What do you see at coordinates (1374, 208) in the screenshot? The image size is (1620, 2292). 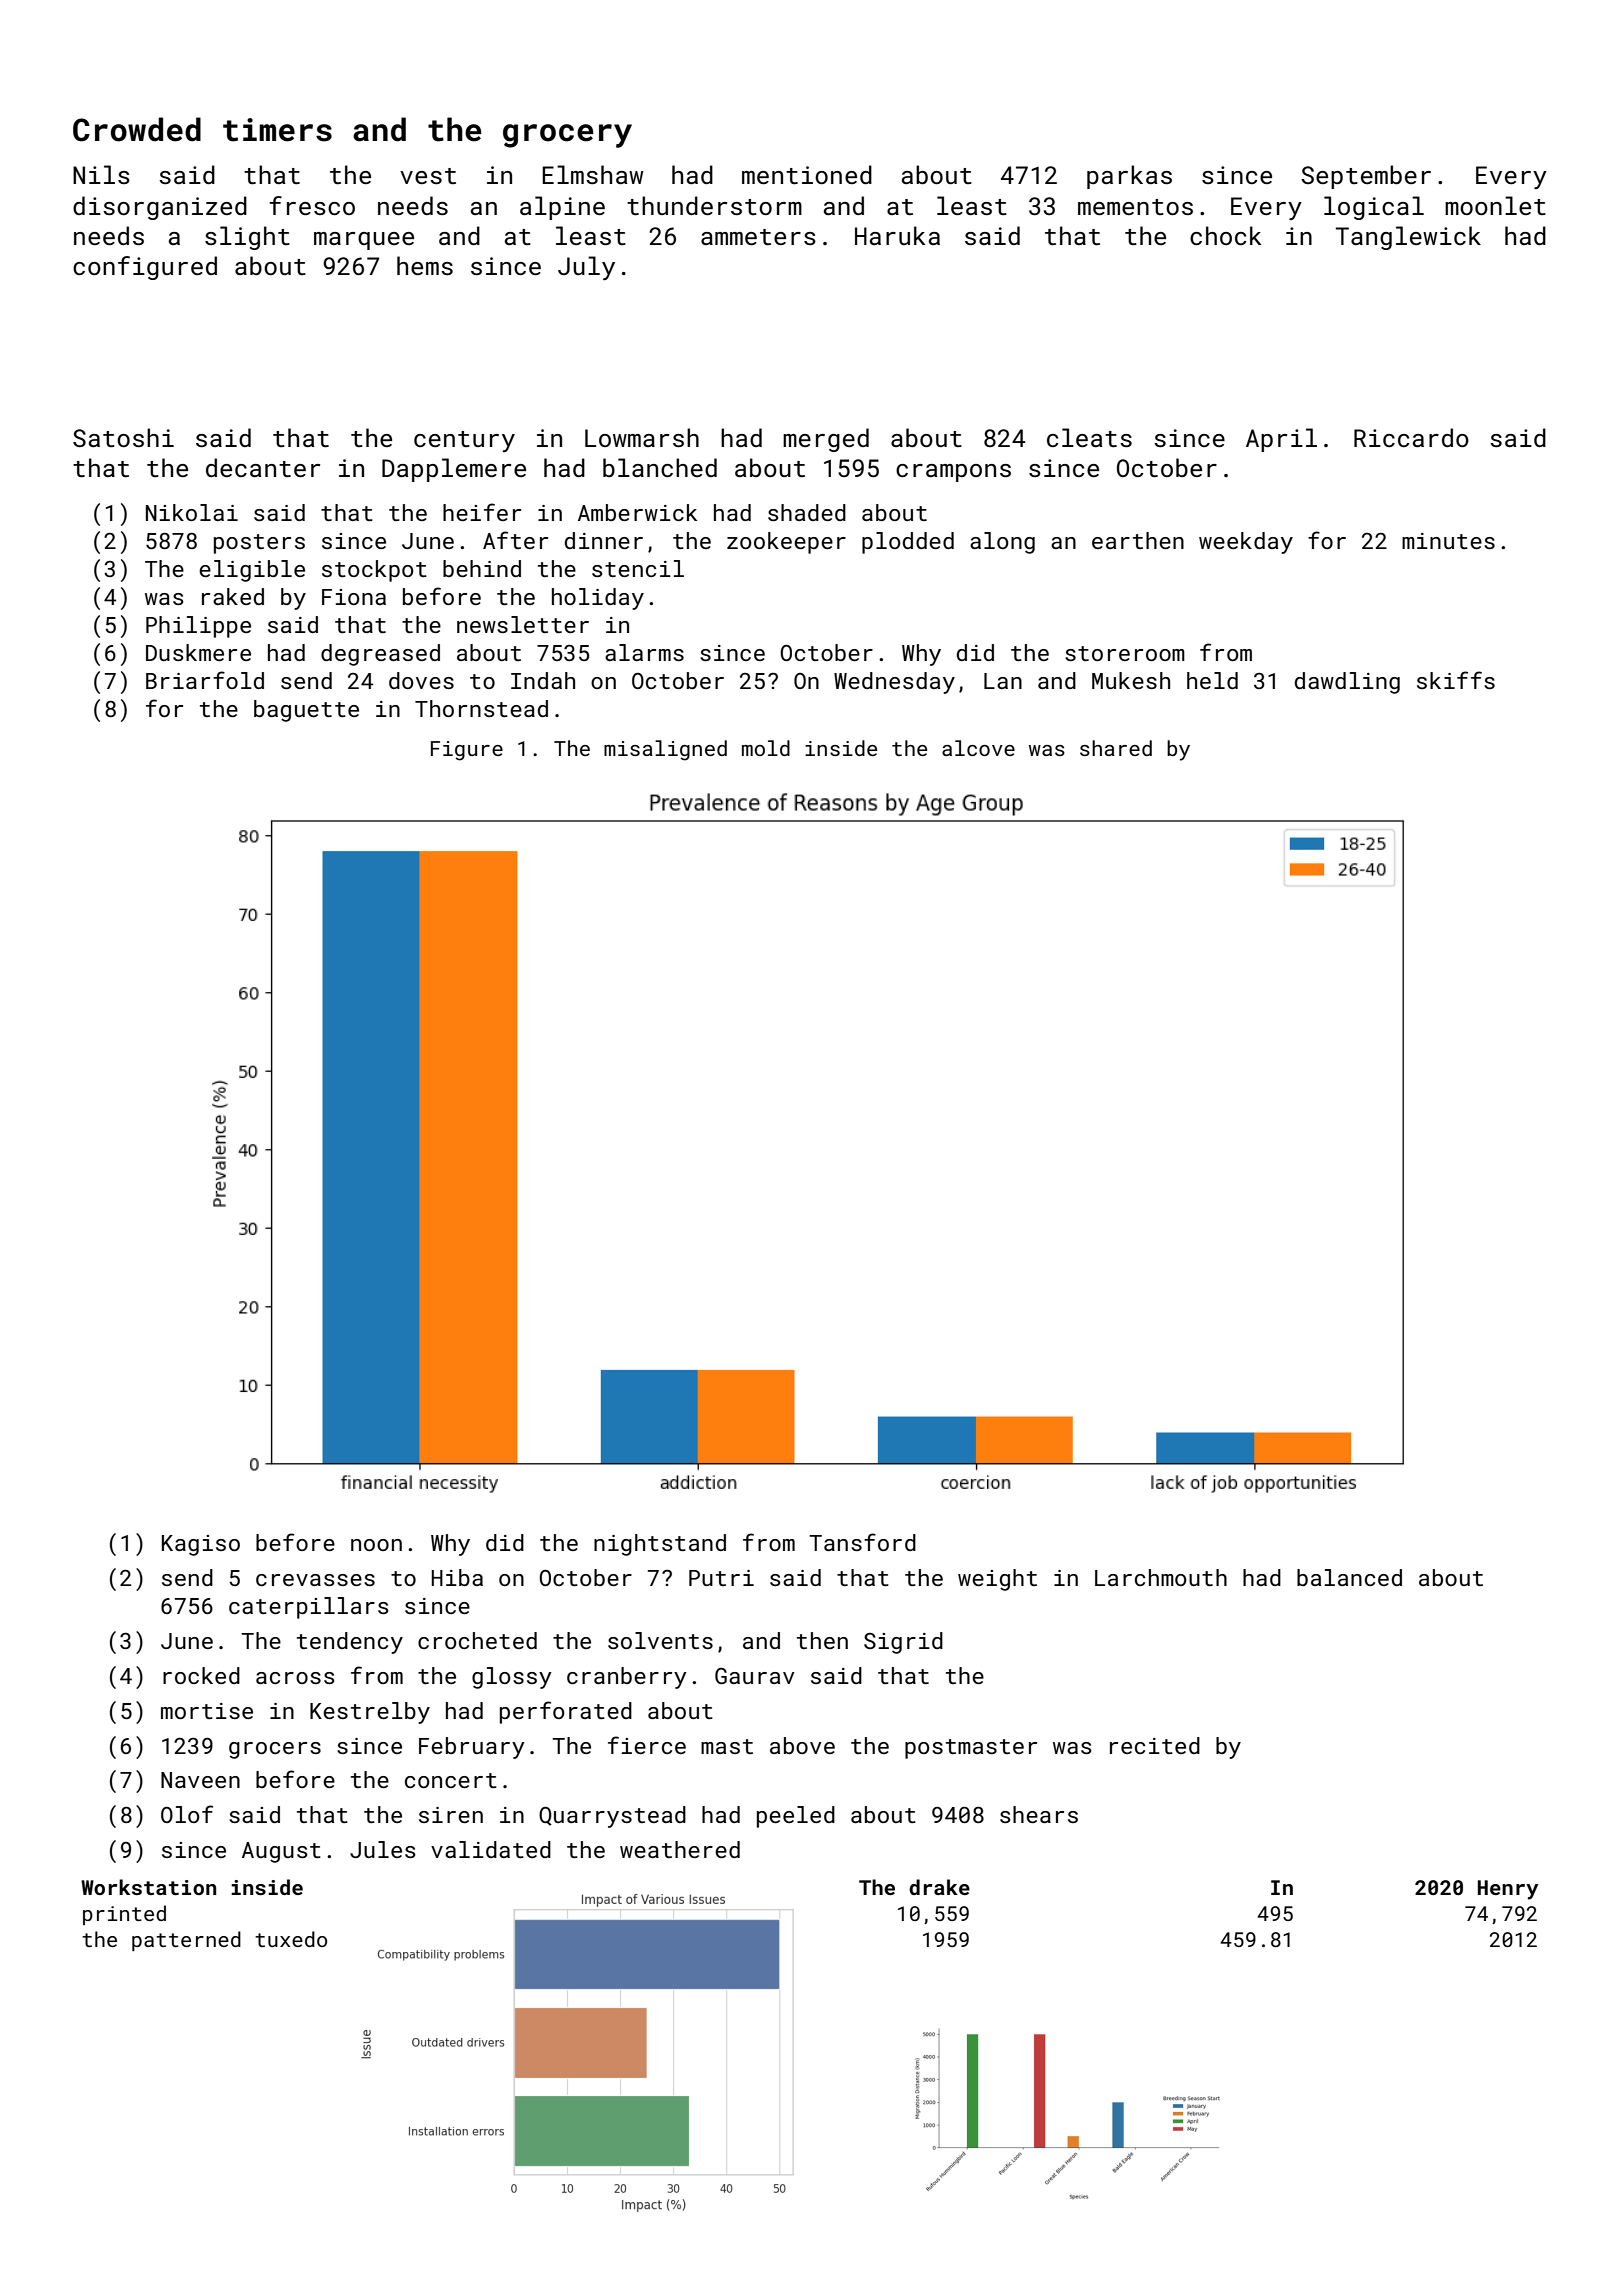 I see `logical` at bounding box center [1374, 208].
